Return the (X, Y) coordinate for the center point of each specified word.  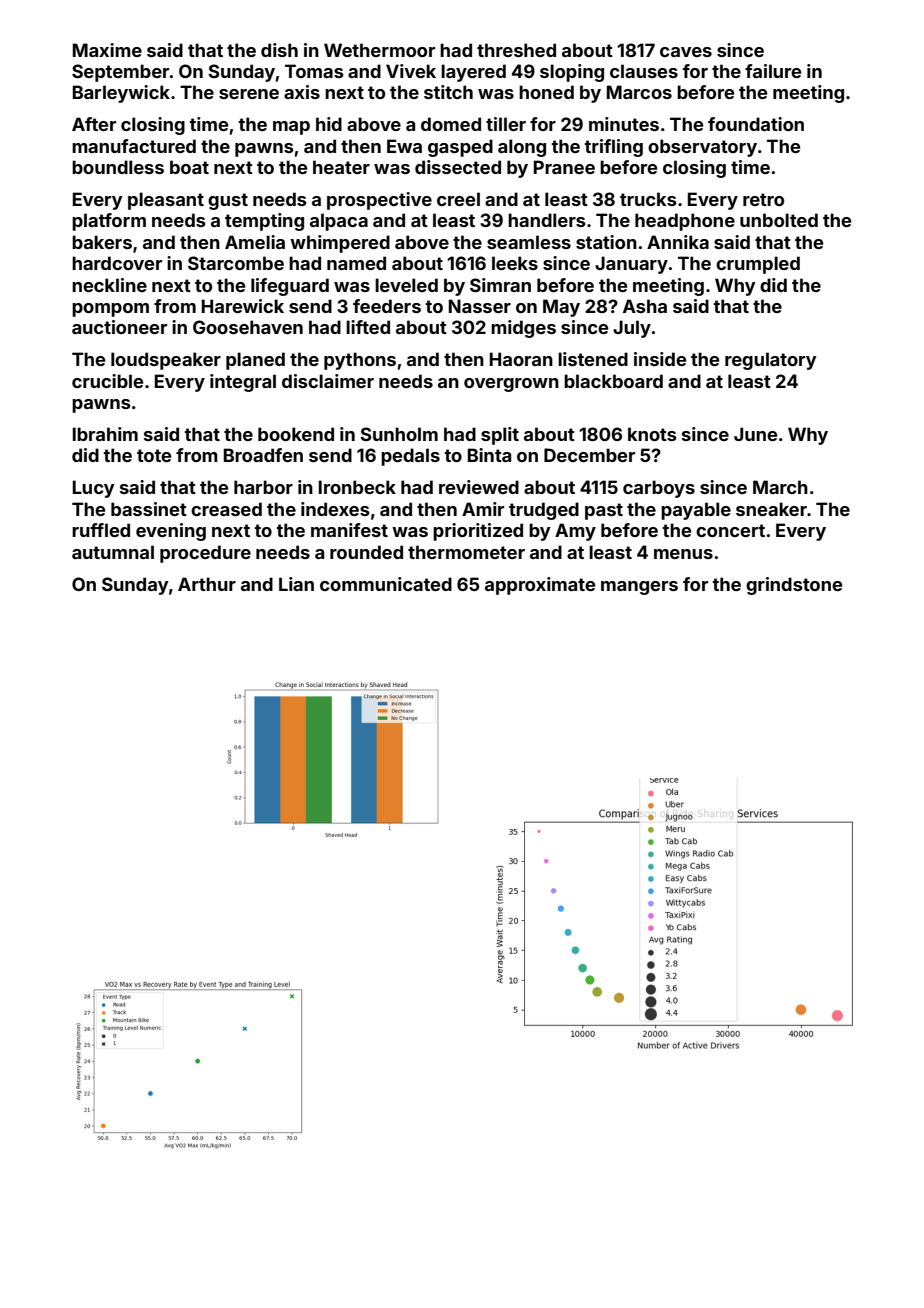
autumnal (113, 552)
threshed (516, 50)
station (606, 242)
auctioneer (119, 327)
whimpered (340, 244)
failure (773, 71)
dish (279, 50)
